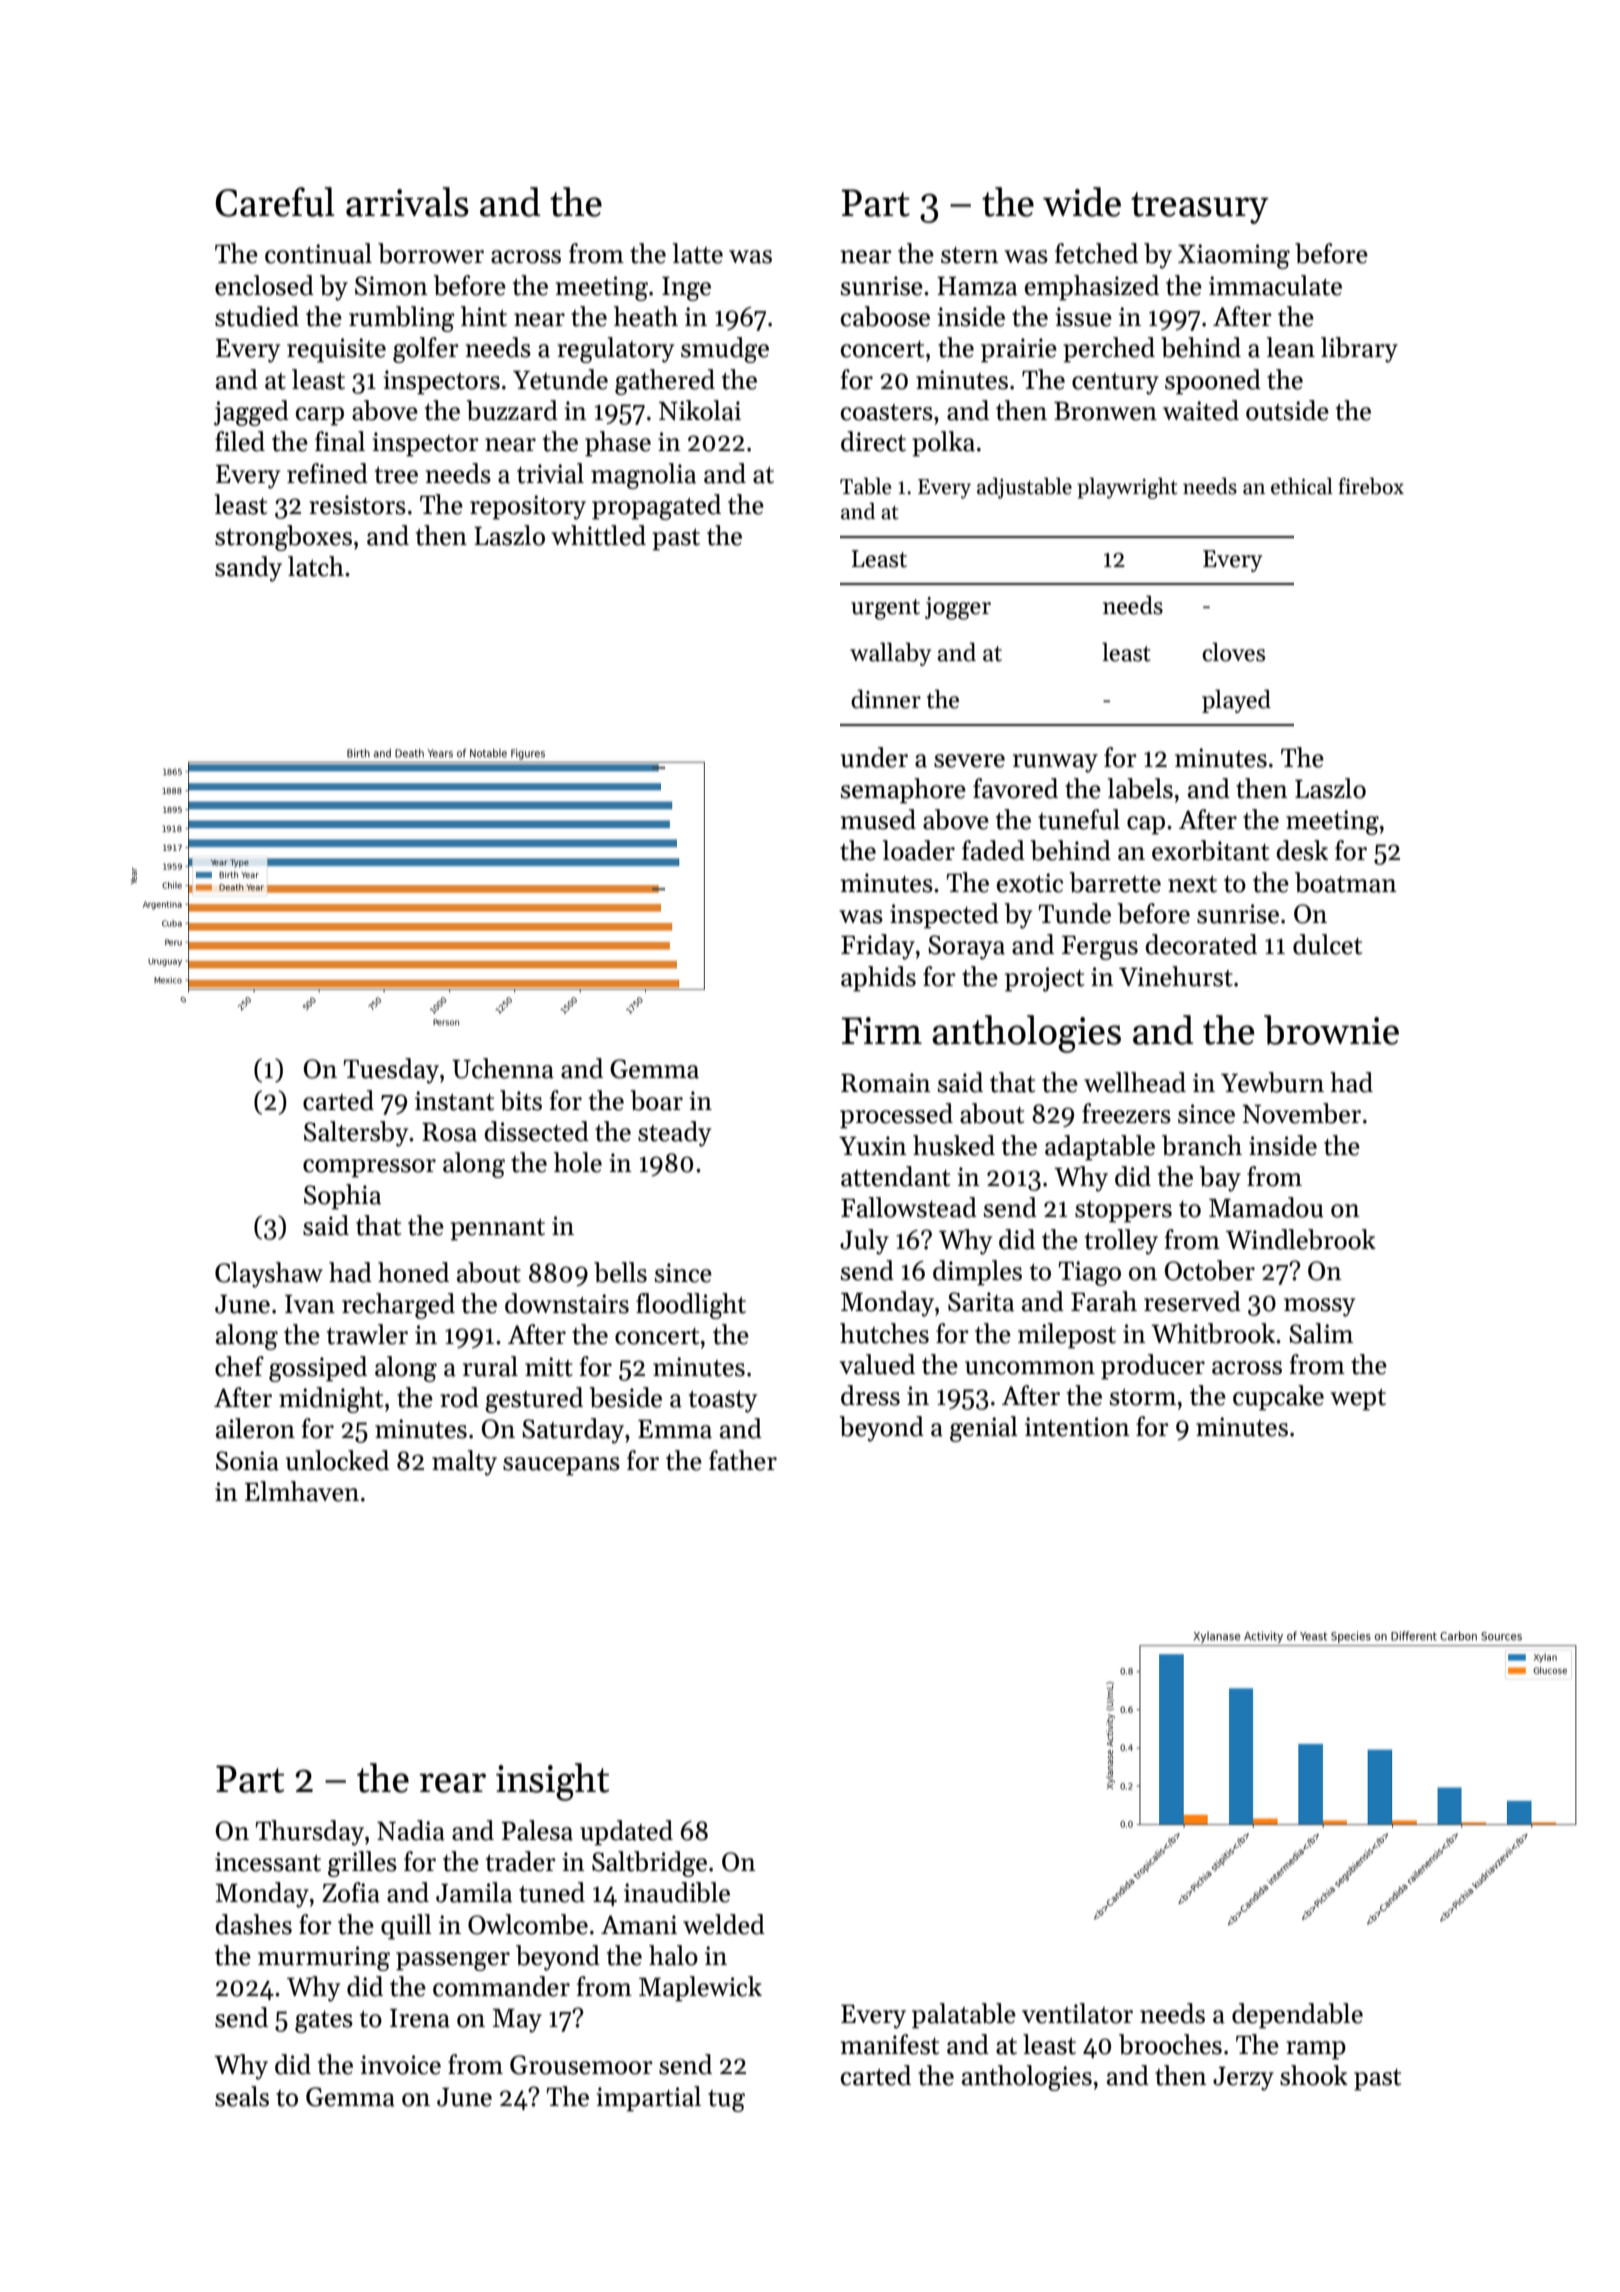 The image size is (1620, 2292). I want to click on stern, so click(970, 255).
